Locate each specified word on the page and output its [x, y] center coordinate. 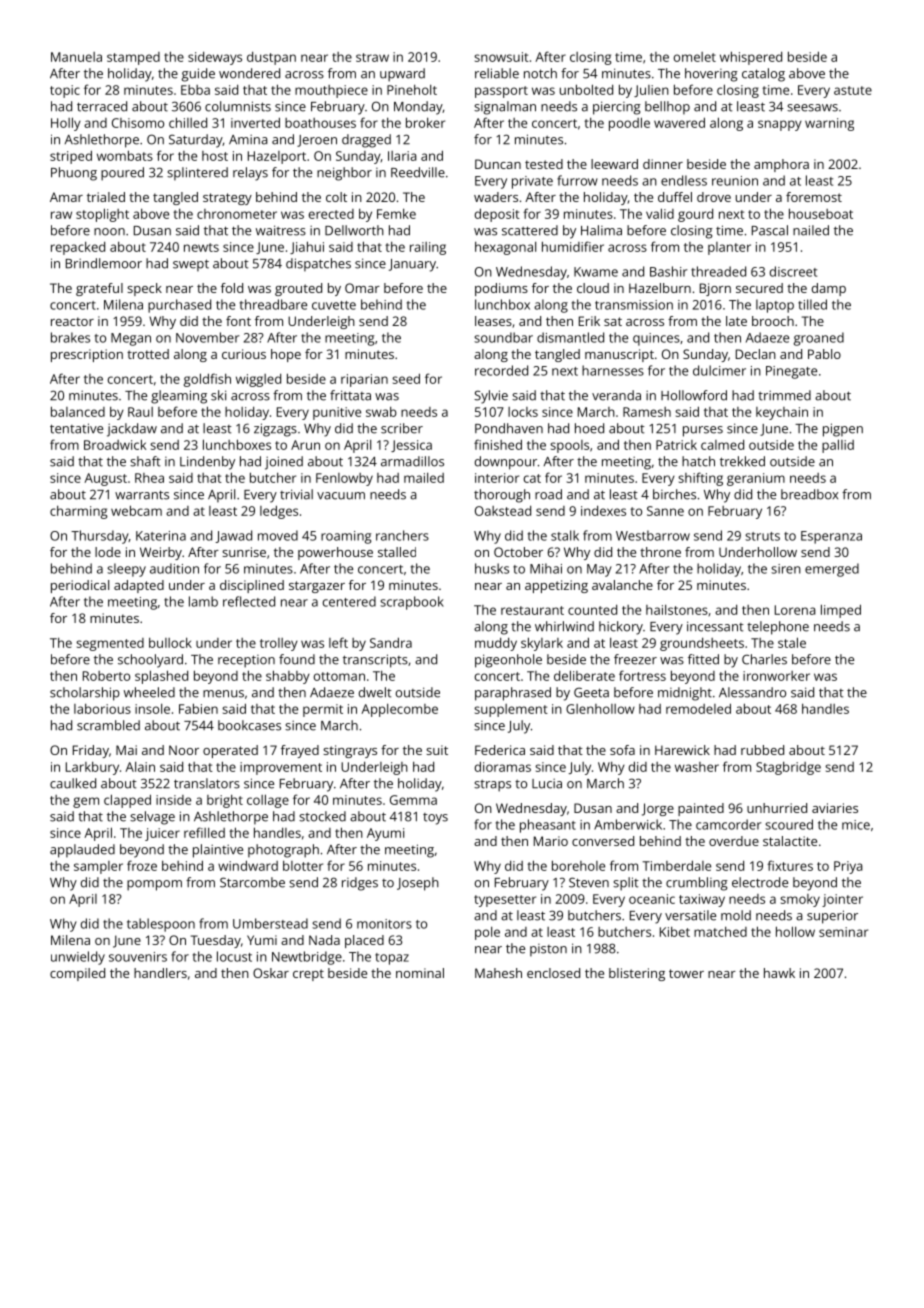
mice [856, 825]
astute [853, 90]
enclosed [553, 973]
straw [372, 57]
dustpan [271, 58]
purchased [179, 306]
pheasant [548, 826]
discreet [793, 271]
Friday [91, 751]
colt [336, 197]
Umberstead [270, 923]
